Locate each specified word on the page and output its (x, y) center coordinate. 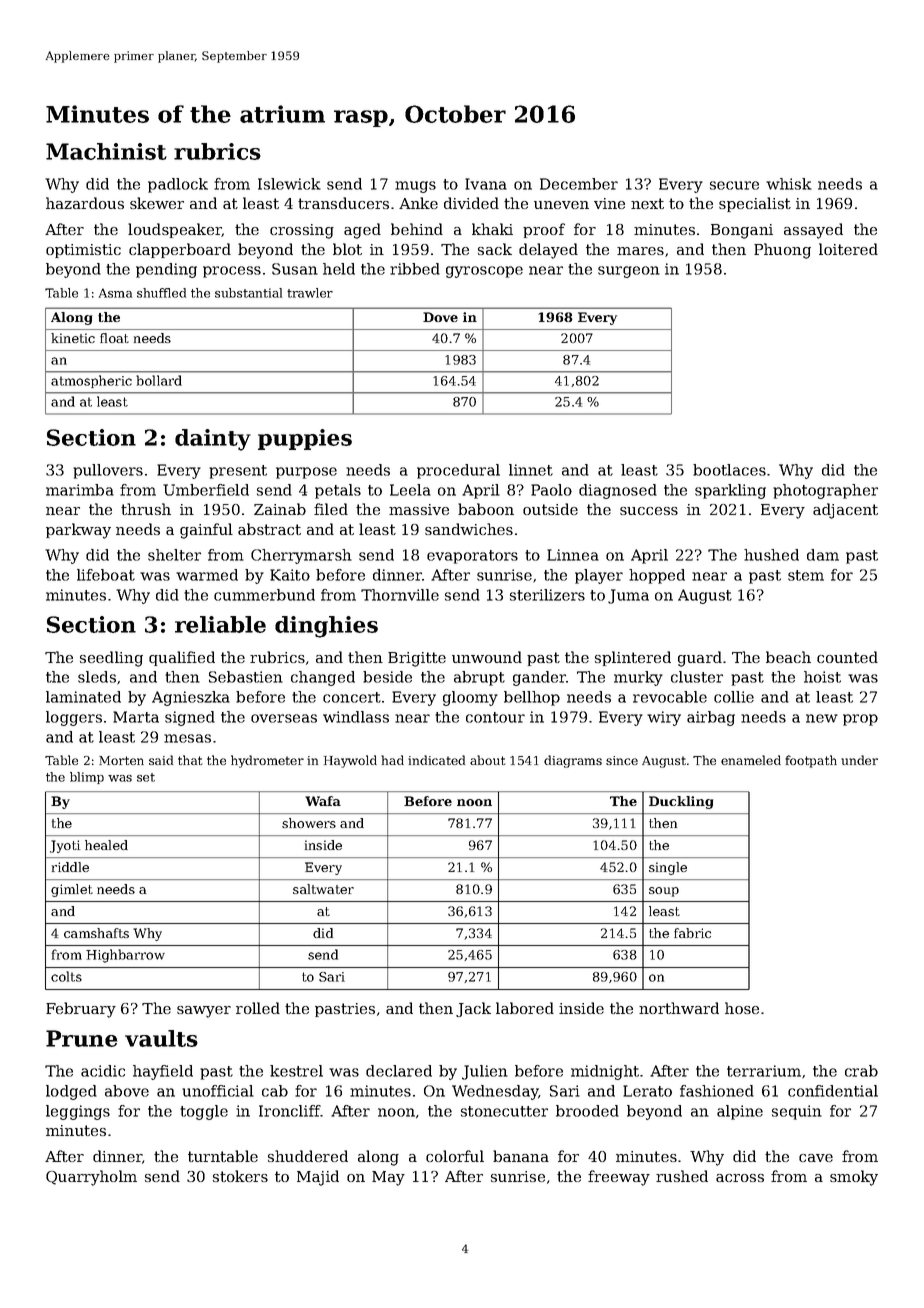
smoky (854, 1178)
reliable (220, 624)
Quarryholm (91, 1178)
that (190, 760)
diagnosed (618, 491)
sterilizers (547, 595)
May (388, 1178)
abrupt (479, 678)
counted (847, 657)
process (232, 272)
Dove (440, 317)
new (822, 718)
